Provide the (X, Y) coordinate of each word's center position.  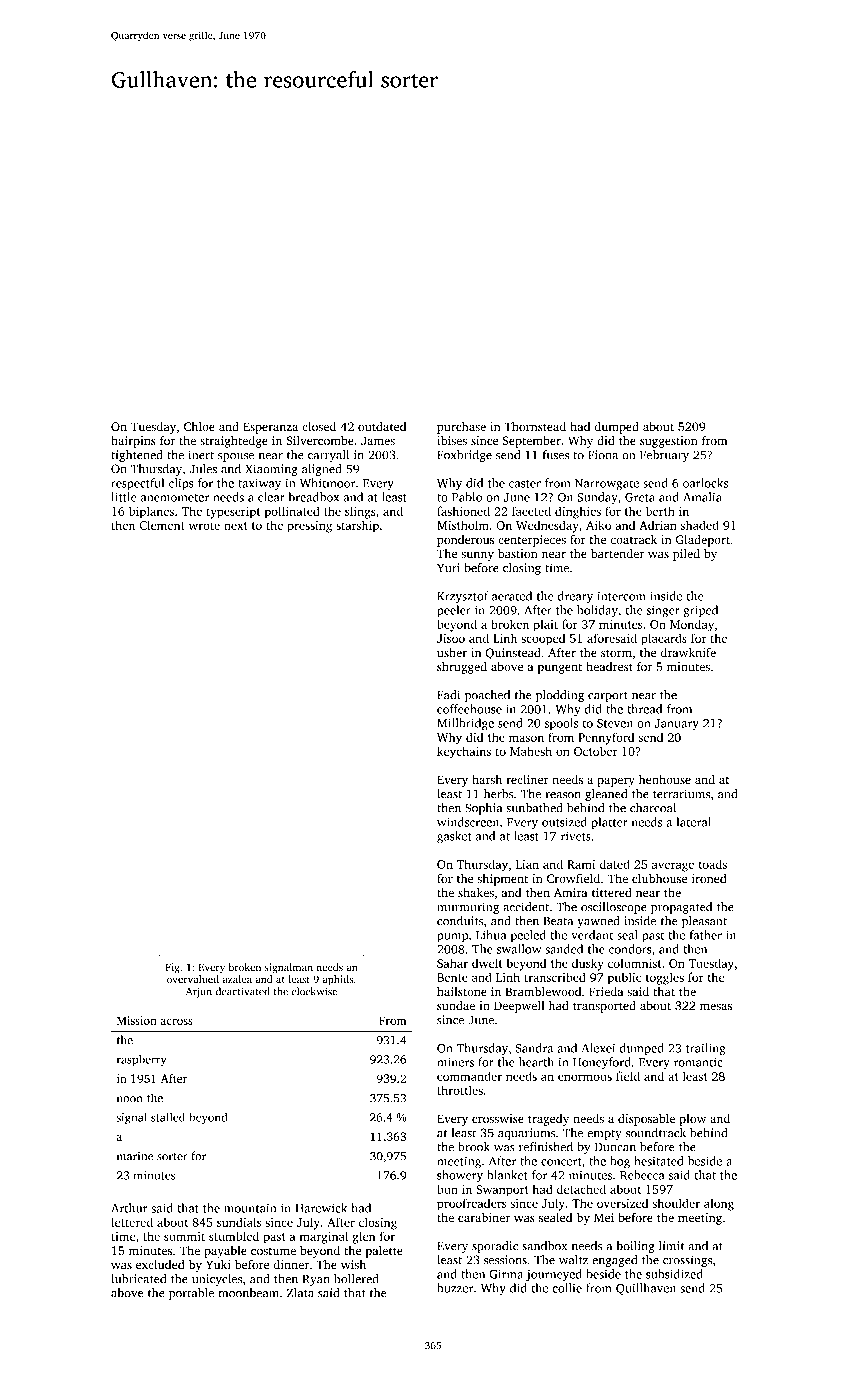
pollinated (292, 512)
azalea (237, 979)
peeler (454, 611)
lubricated (138, 1279)
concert (561, 1162)
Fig (173, 968)
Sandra (534, 1048)
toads (713, 864)
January (677, 725)
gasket (454, 837)
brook (474, 1147)
